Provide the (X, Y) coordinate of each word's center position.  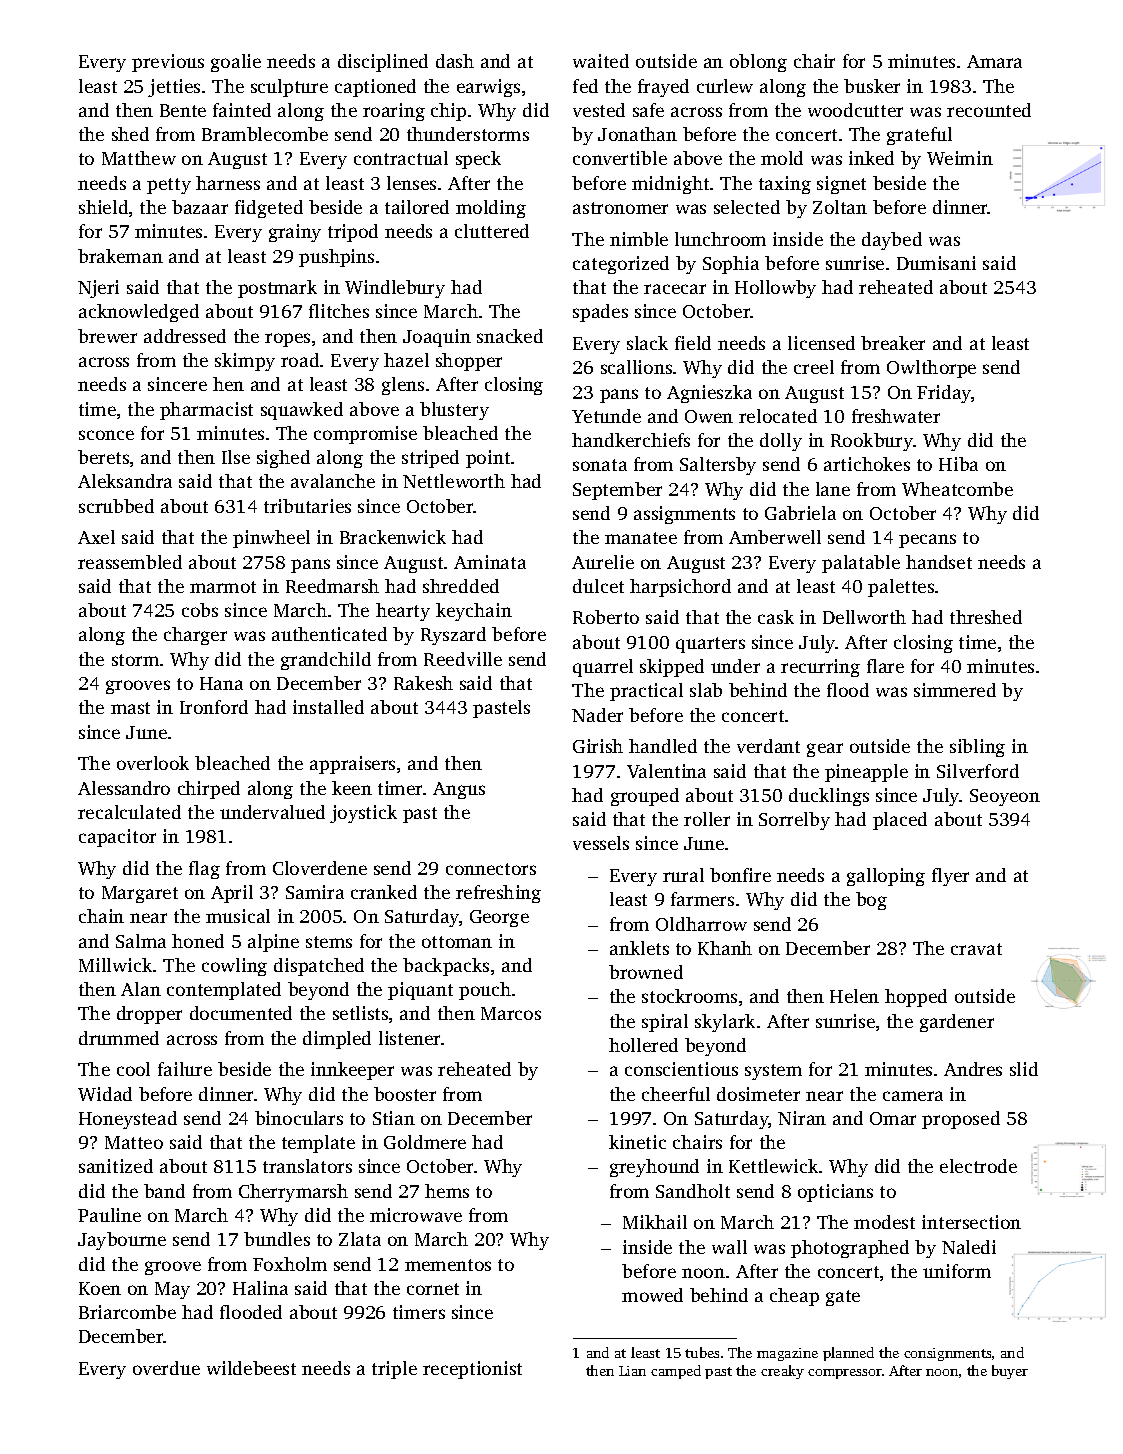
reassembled (130, 562)
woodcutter (855, 110)
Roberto (606, 617)
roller (707, 819)
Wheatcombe (957, 489)
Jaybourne (122, 1241)
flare (885, 666)
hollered (643, 1045)
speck (478, 160)
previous (168, 63)
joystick (363, 814)
